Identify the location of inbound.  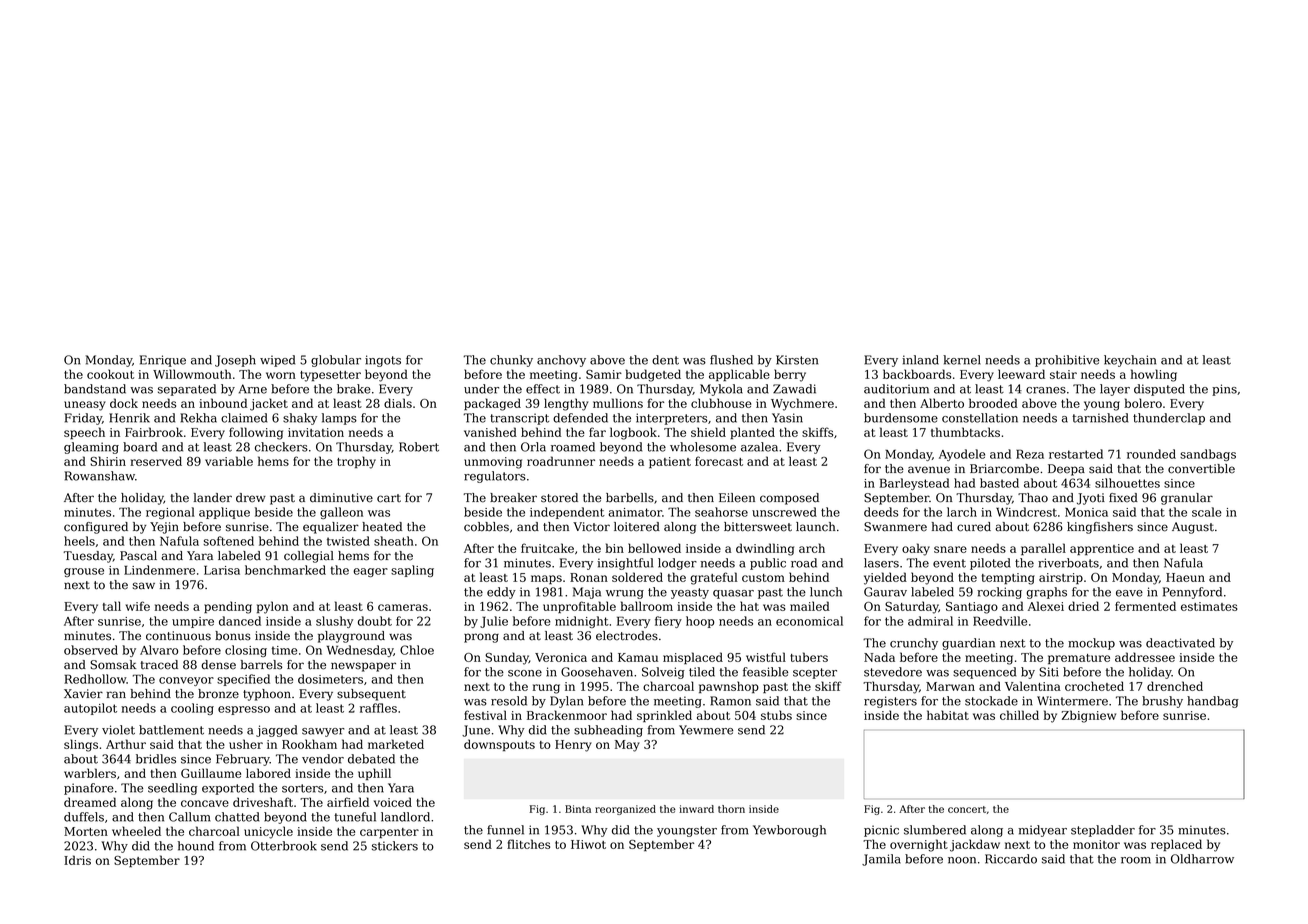
(223, 403).
